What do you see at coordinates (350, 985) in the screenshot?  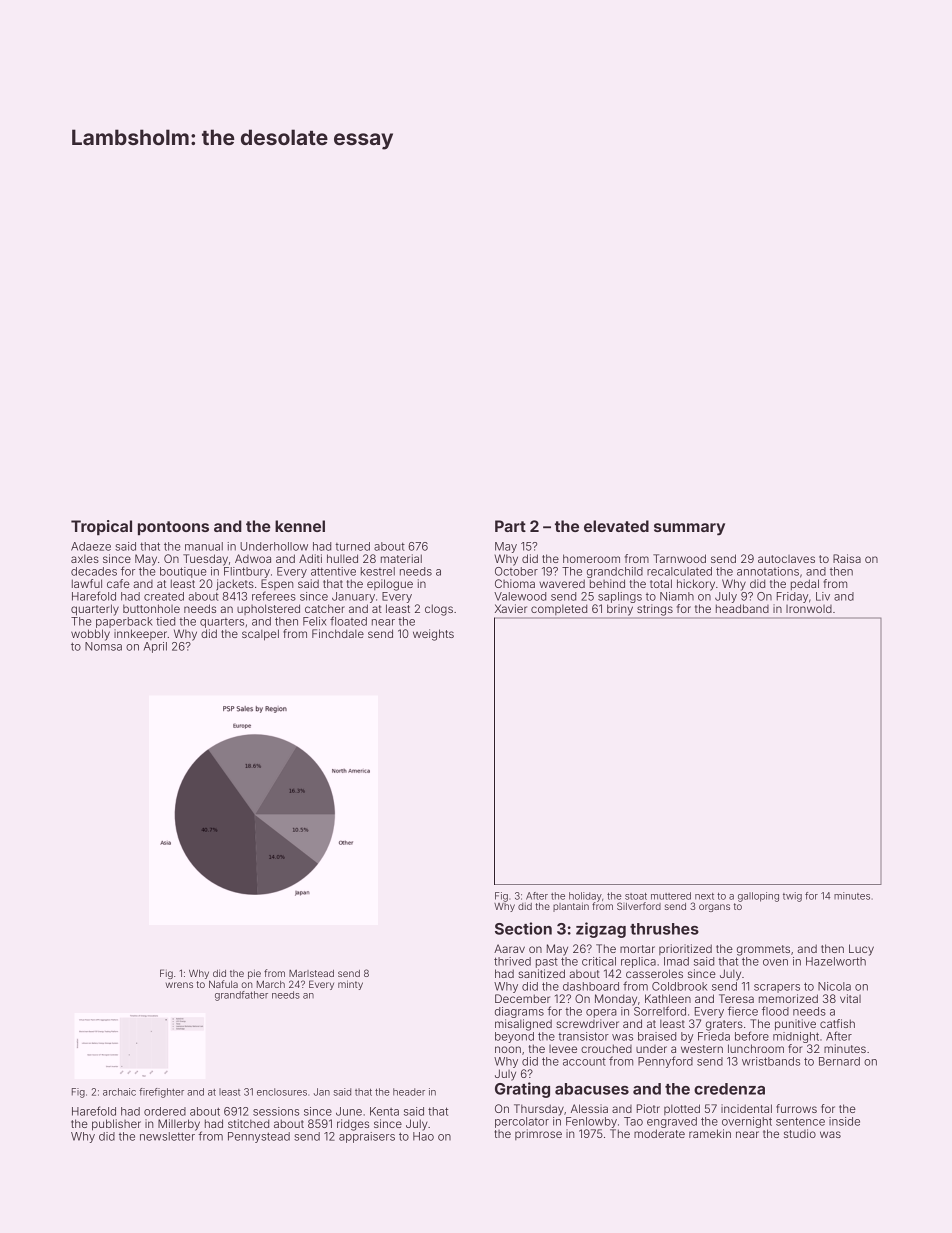 I see `minty` at bounding box center [350, 985].
